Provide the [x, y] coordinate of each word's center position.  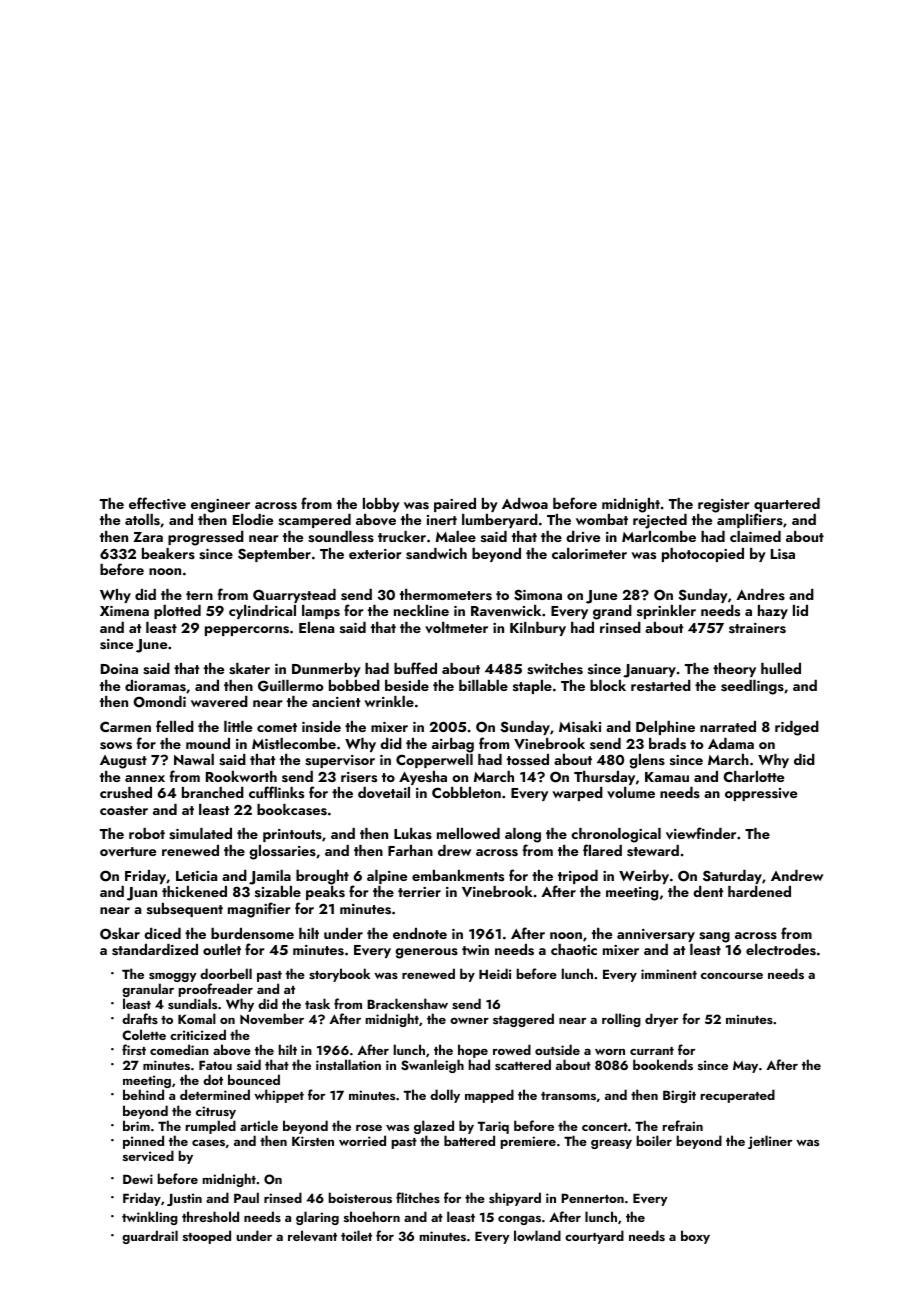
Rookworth [241, 776]
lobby [381, 505]
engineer [220, 506]
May [745, 1067]
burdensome [252, 933]
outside [557, 1049]
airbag [453, 745]
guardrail [150, 1237]
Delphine [665, 728]
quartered [787, 506]
